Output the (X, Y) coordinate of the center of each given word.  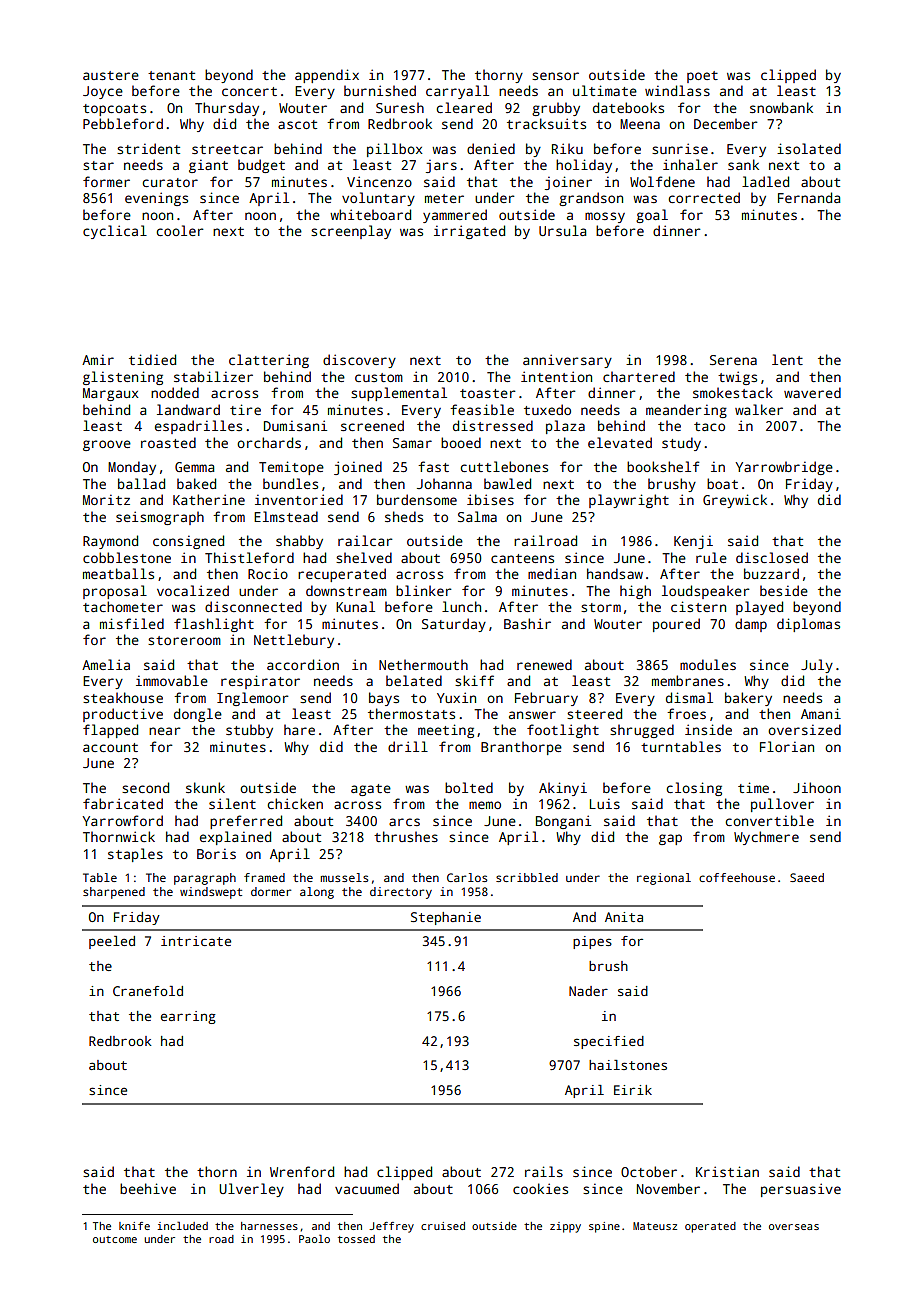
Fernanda (809, 197)
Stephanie (446, 918)
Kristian (727, 1171)
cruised (443, 1226)
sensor (555, 76)
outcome (115, 1239)
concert (249, 91)
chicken (295, 803)
